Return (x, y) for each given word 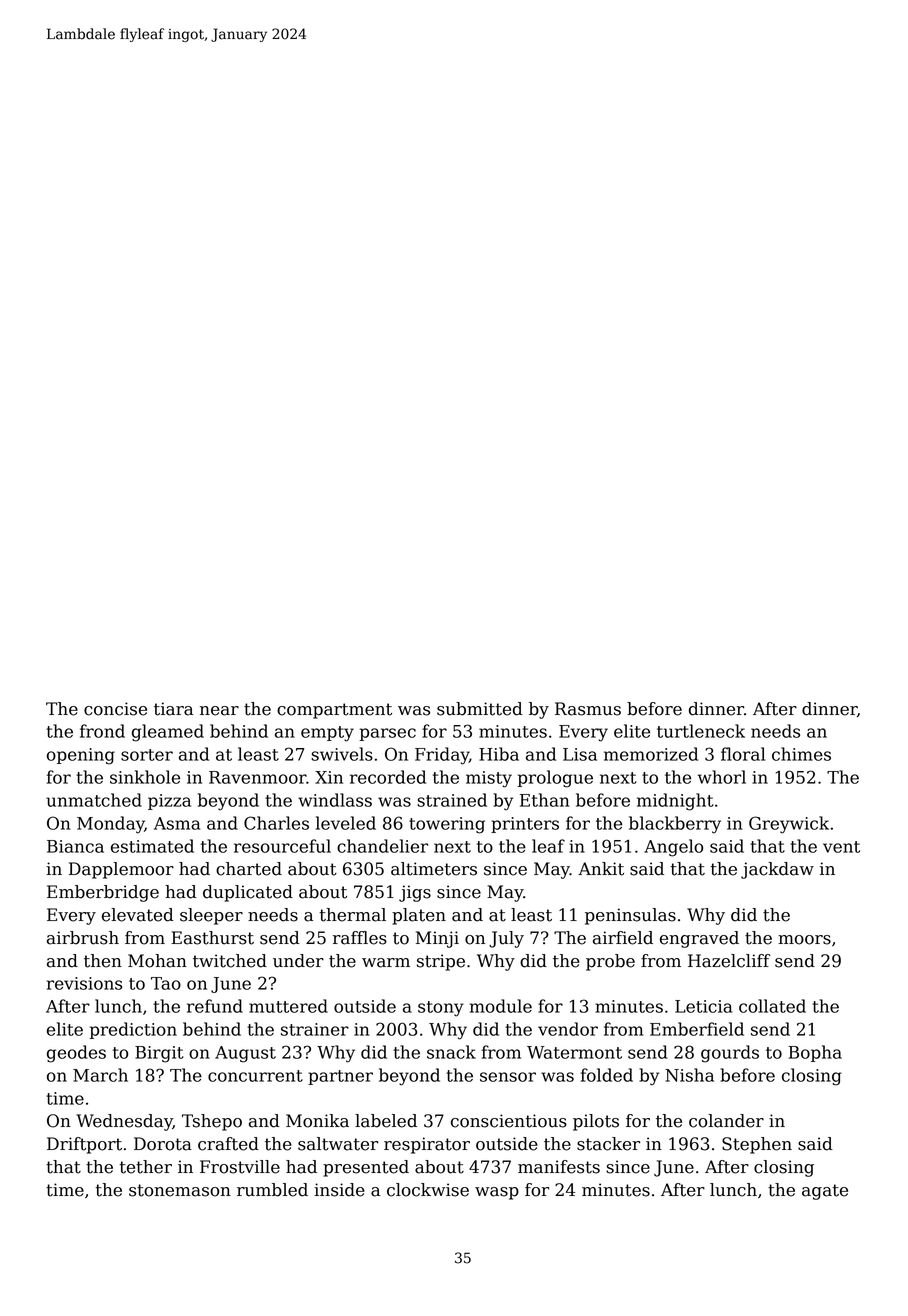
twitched (230, 961)
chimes (801, 754)
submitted (480, 709)
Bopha (815, 1053)
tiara (173, 709)
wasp (497, 1193)
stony (441, 1009)
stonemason (180, 1190)
